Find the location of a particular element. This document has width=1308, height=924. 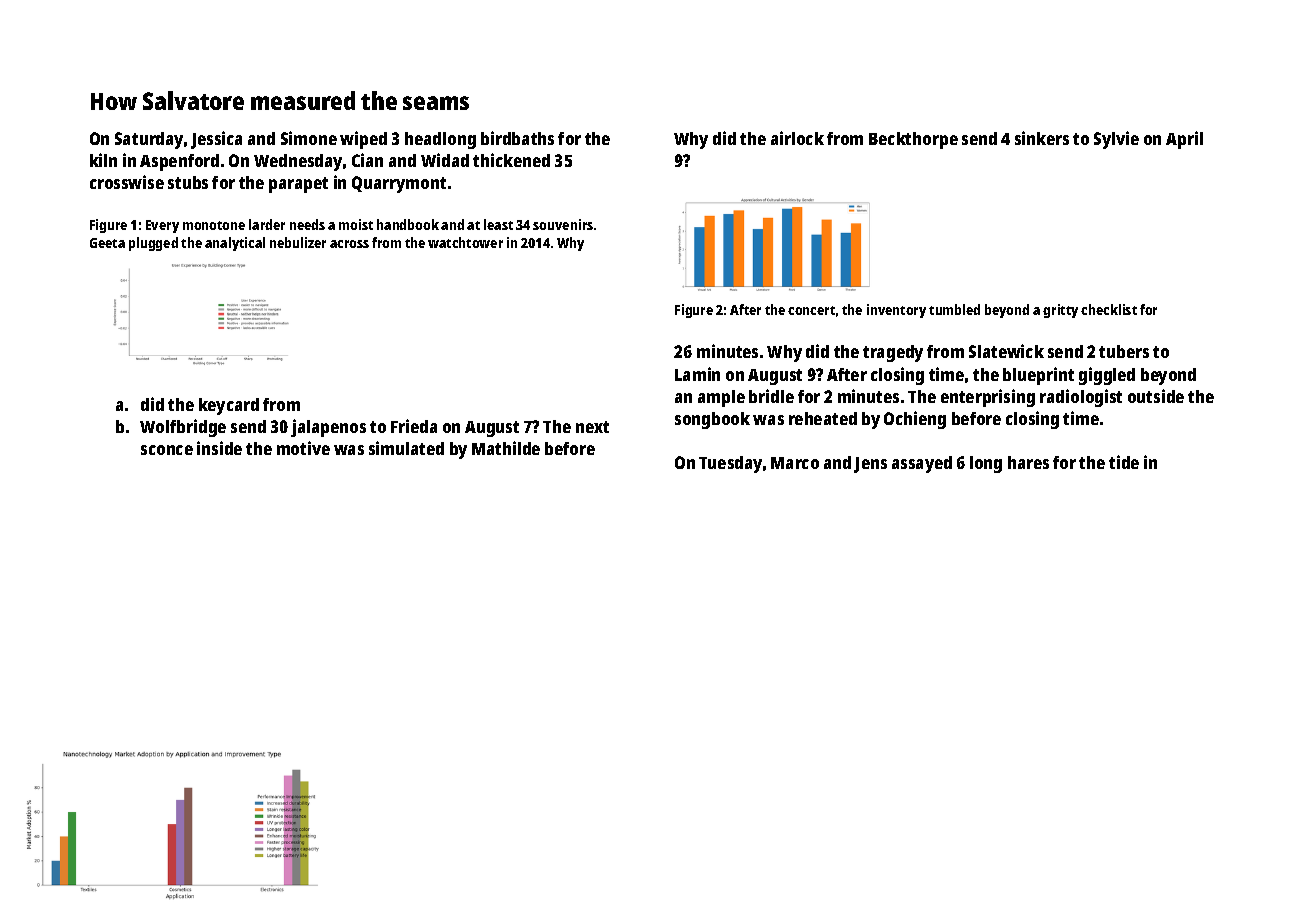

giggled is located at coordinates (1107, 376).
